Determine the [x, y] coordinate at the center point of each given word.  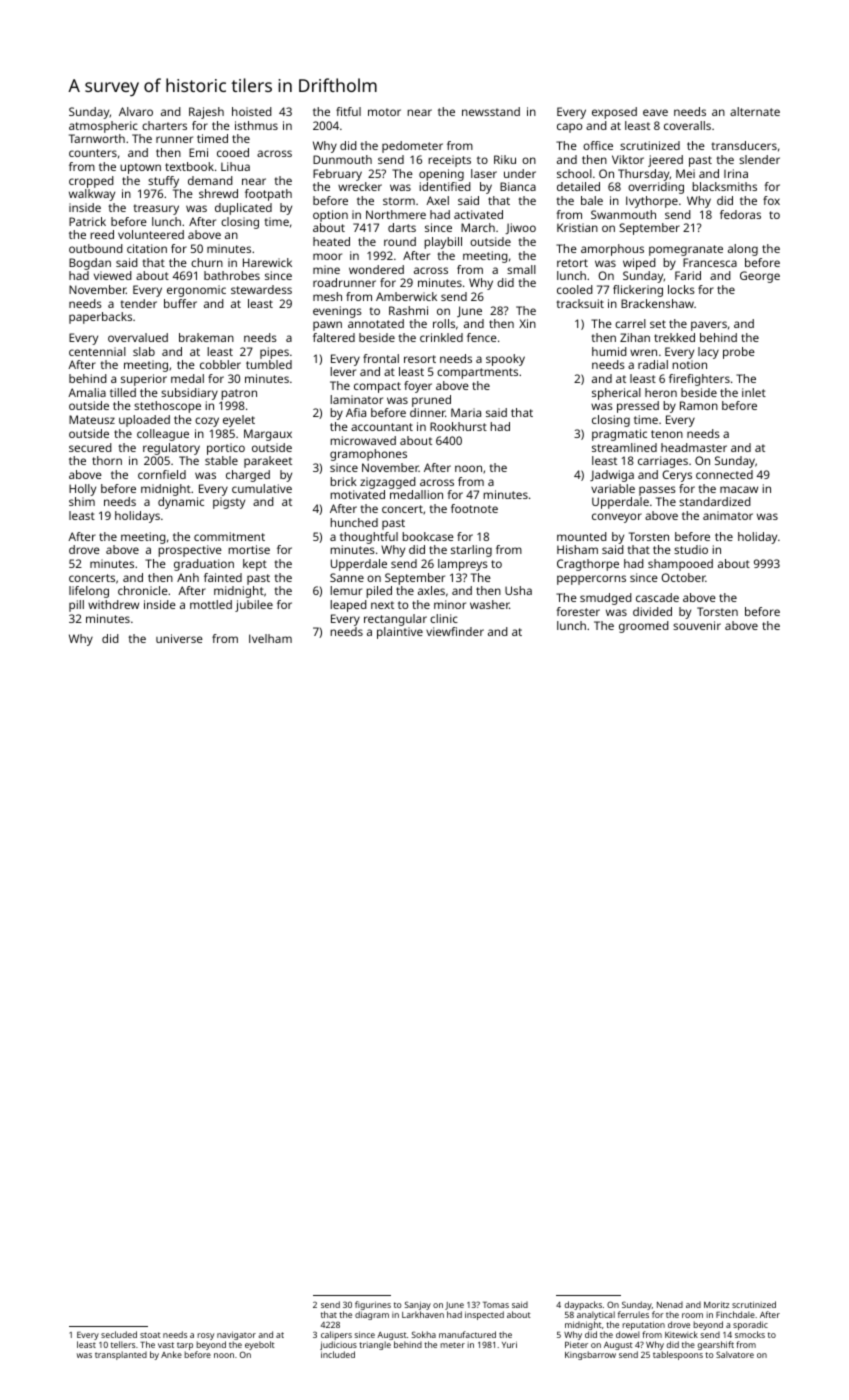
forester [578, 611]
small [521, 269]
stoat [150, 1335]
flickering [638, 291]
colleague [163, 435]
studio [691, 549]
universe [179, 638]
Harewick [267, 262]
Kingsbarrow [590, 1355]
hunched [354, 522]
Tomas [496, 1305]
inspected [484, 1315]
